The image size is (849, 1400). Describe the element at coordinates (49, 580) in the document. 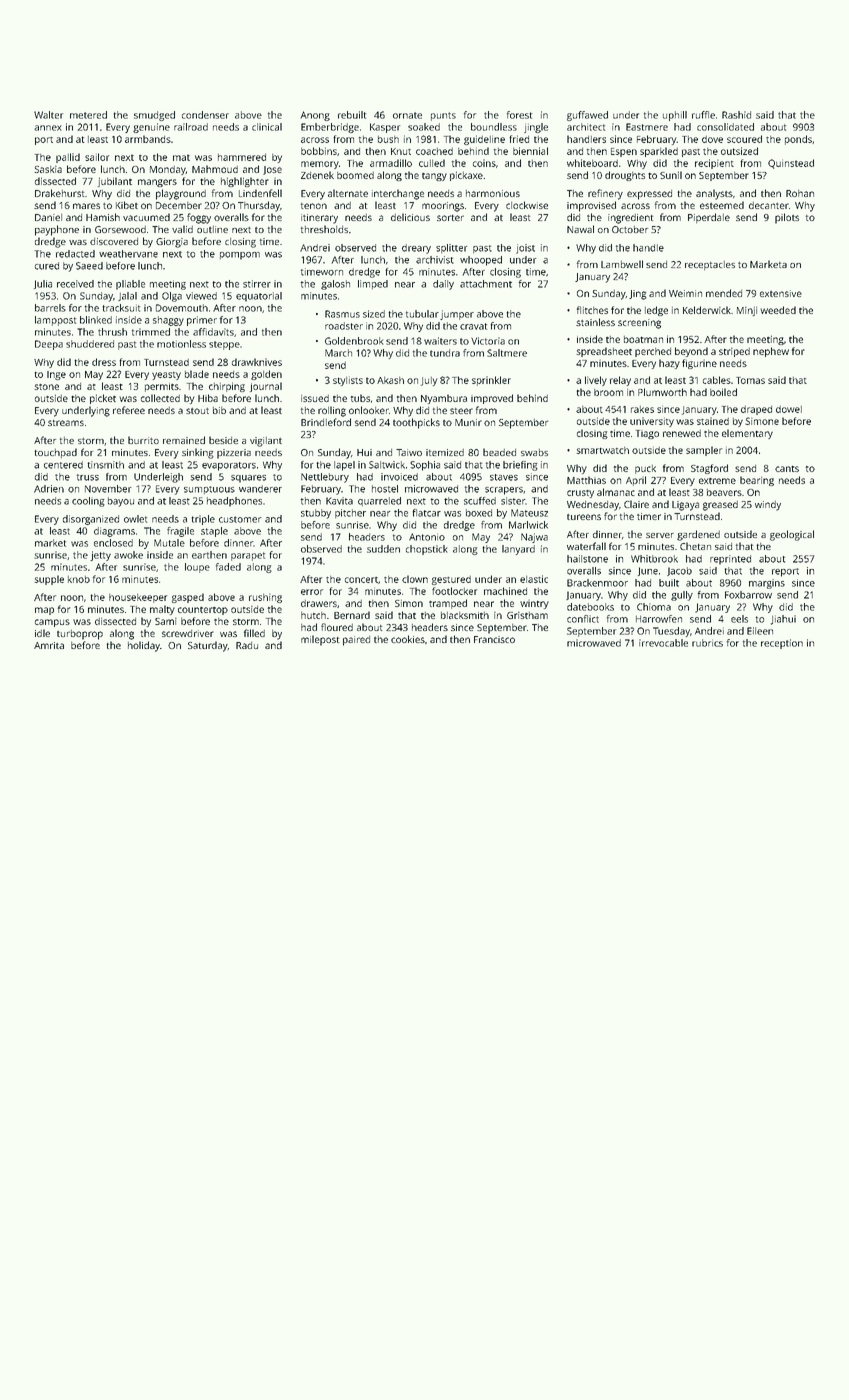

I see `supple` at that location.
